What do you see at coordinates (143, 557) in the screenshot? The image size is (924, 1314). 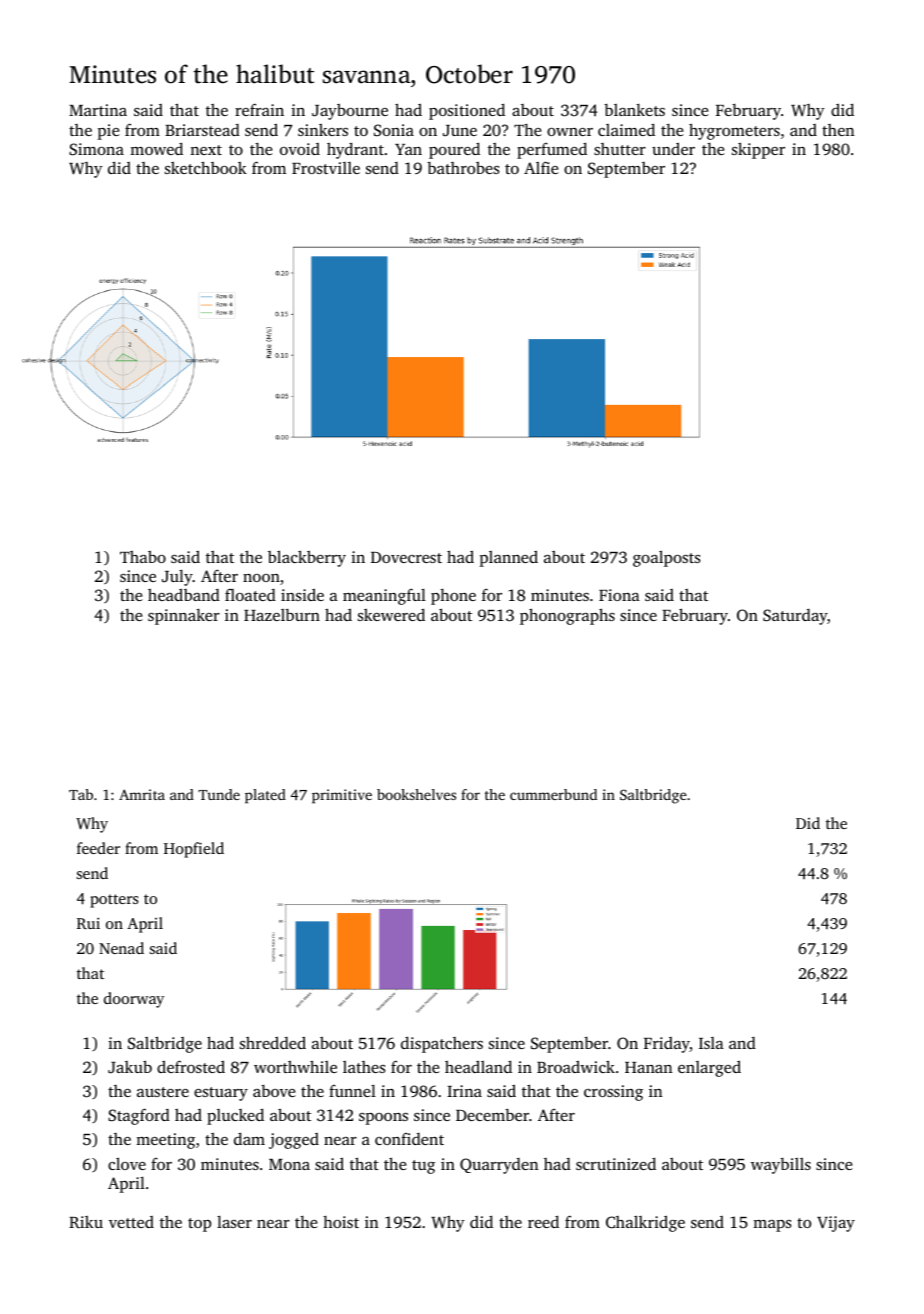 I see `Thabo` at bounding box center [143, 557].
